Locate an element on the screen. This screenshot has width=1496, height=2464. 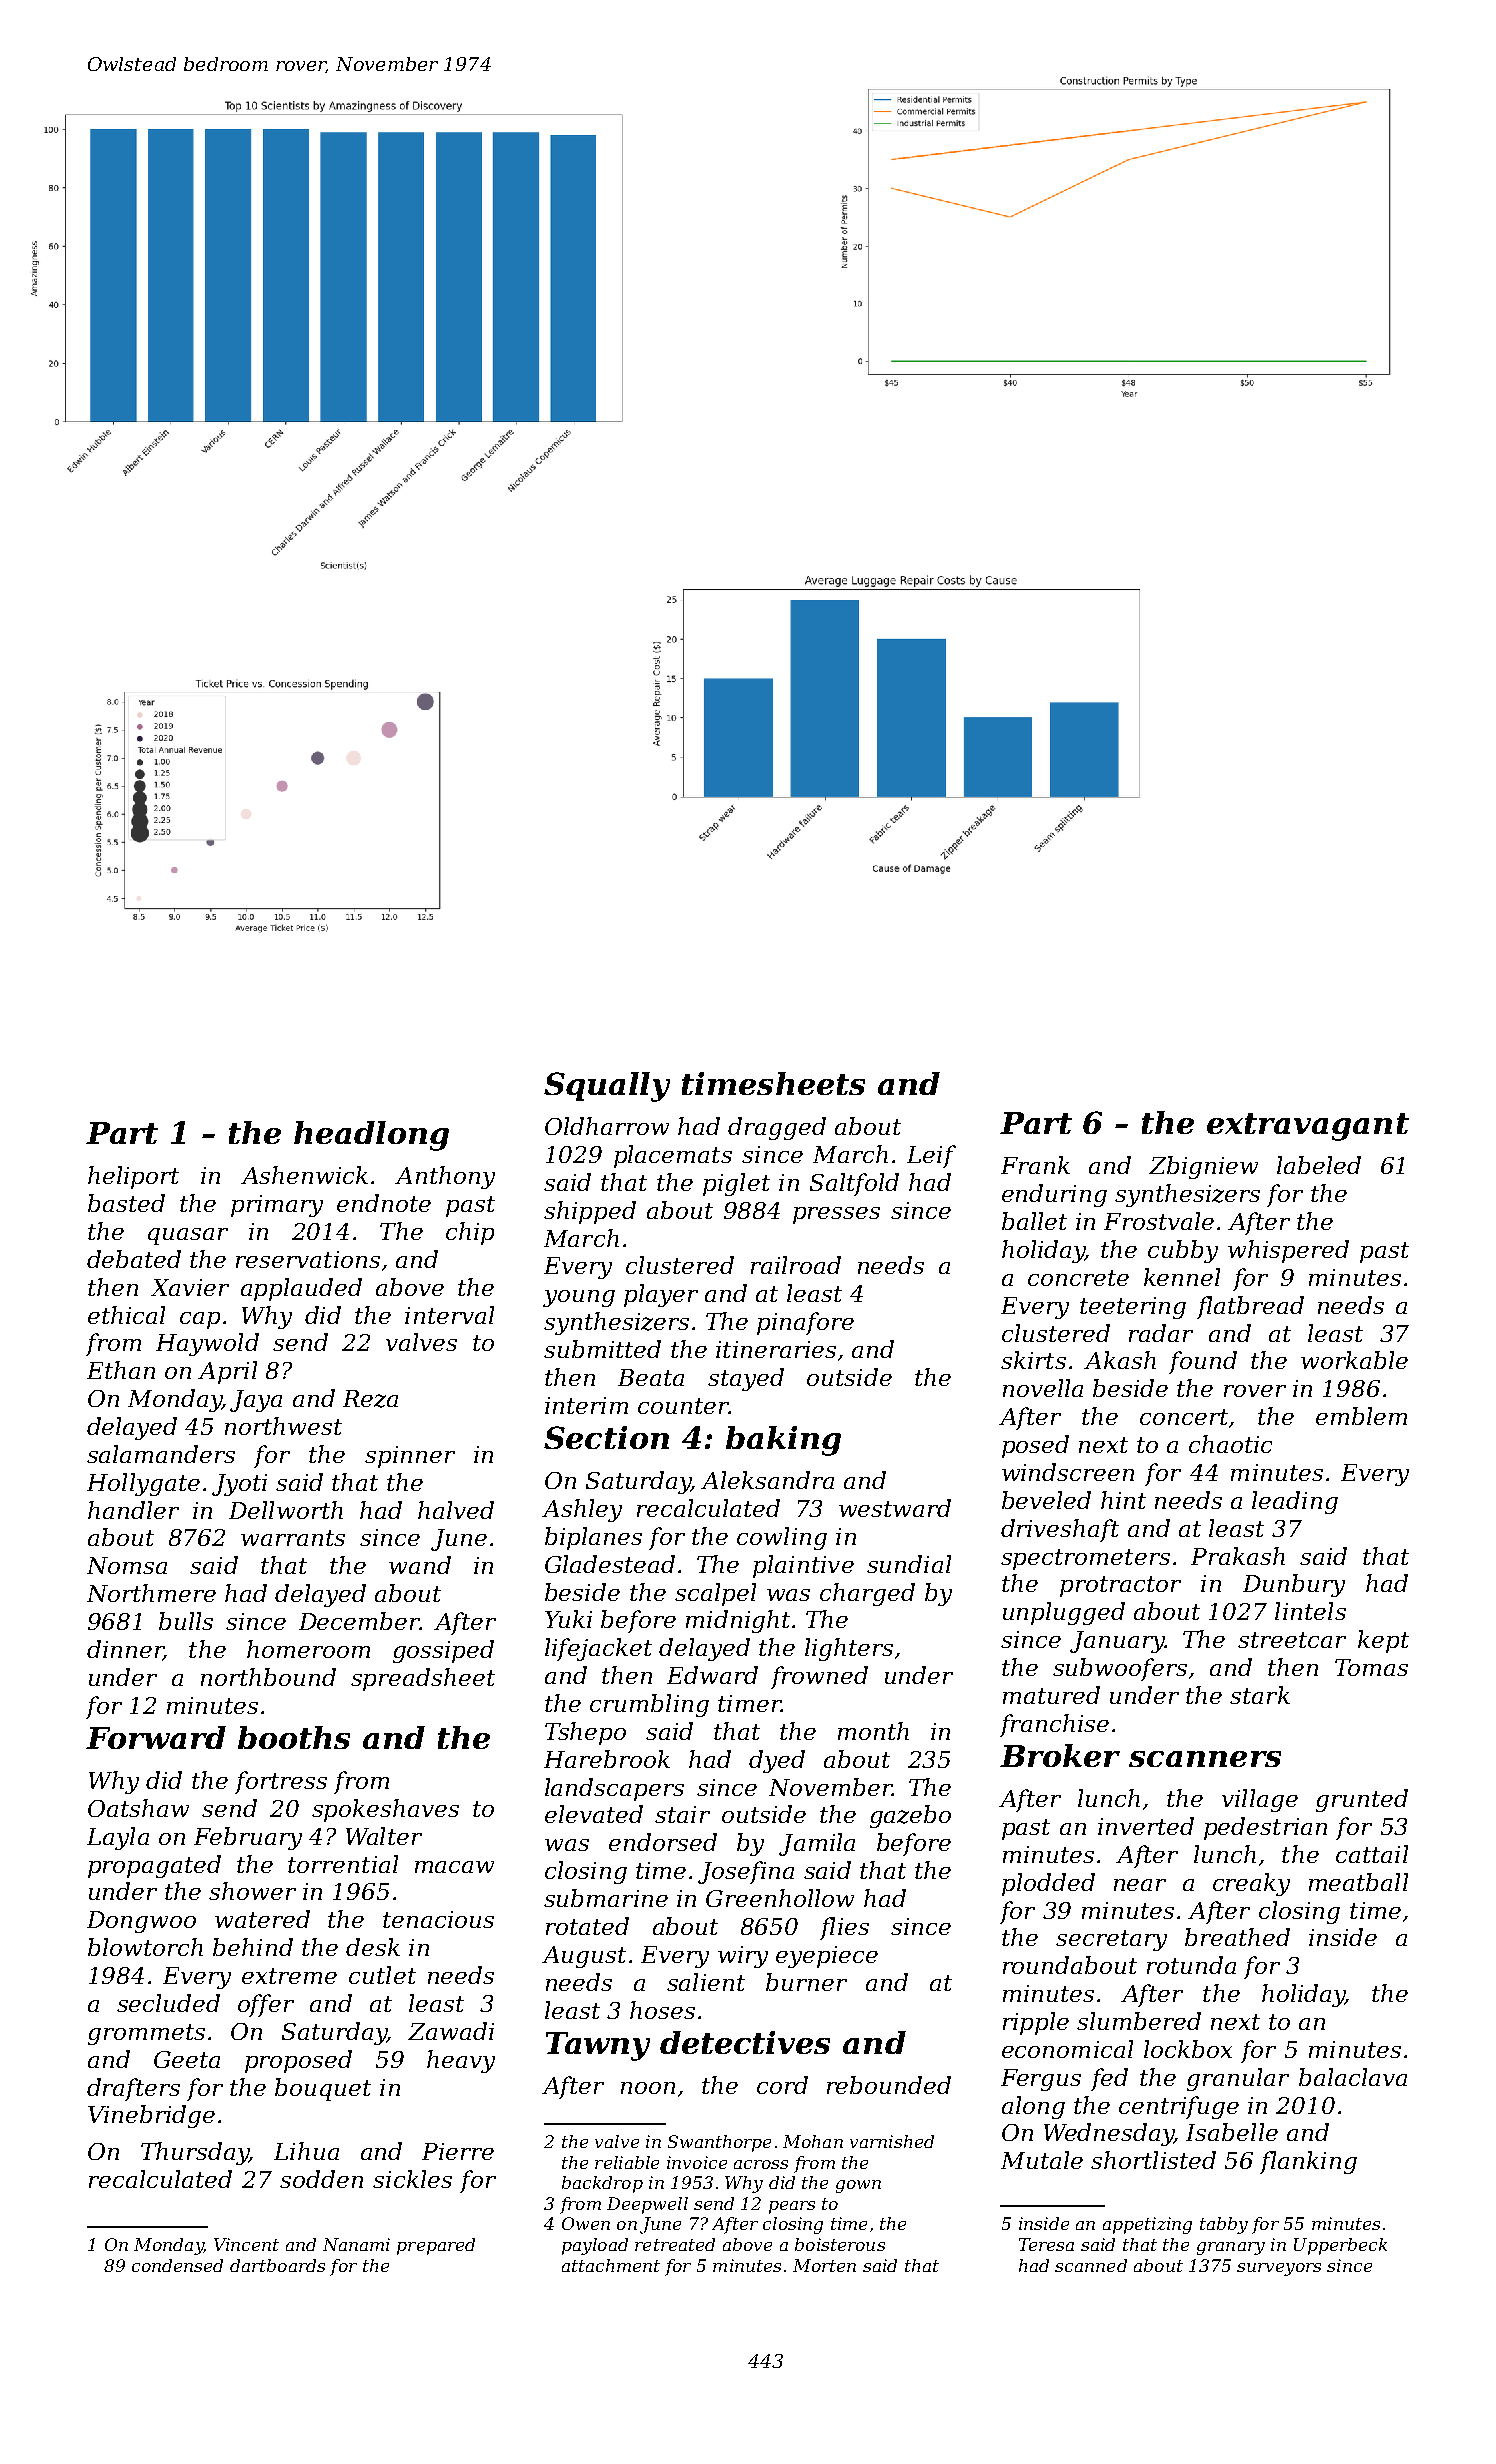
heliport is located at coordinates (133, 1177).
